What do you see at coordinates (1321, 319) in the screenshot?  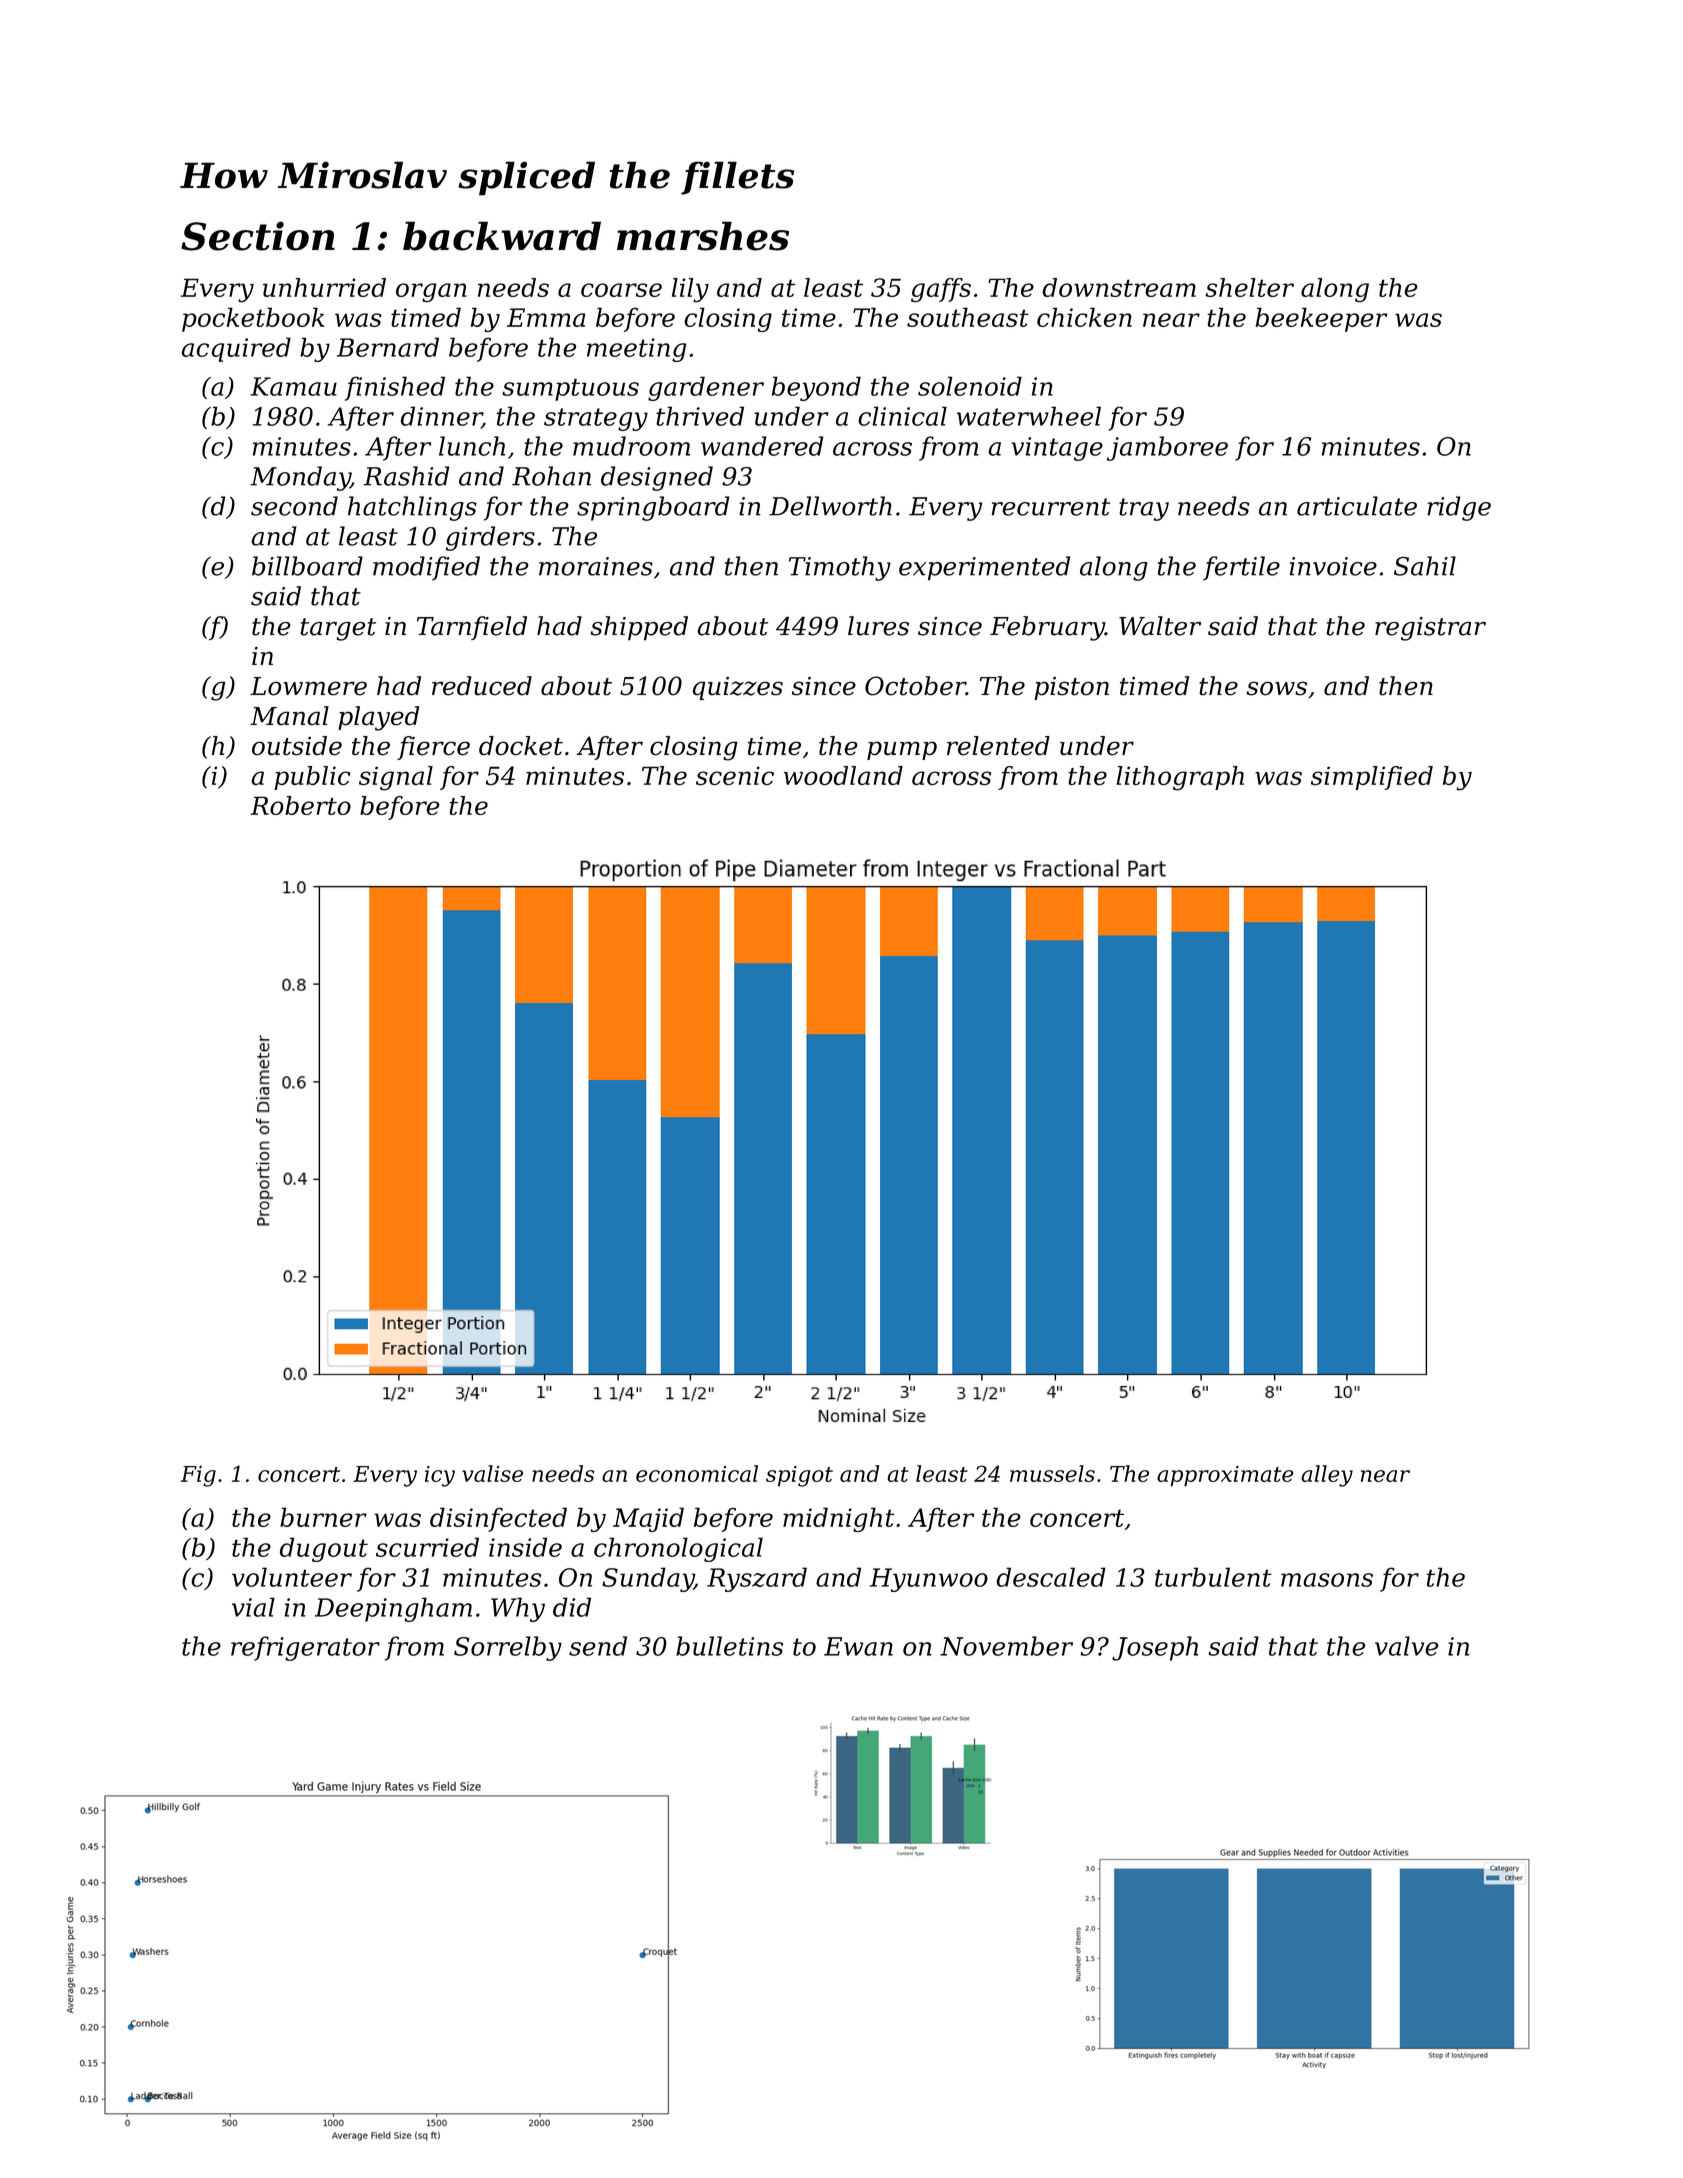 I see `beekeeper` at bounding box center [1321, 319].
